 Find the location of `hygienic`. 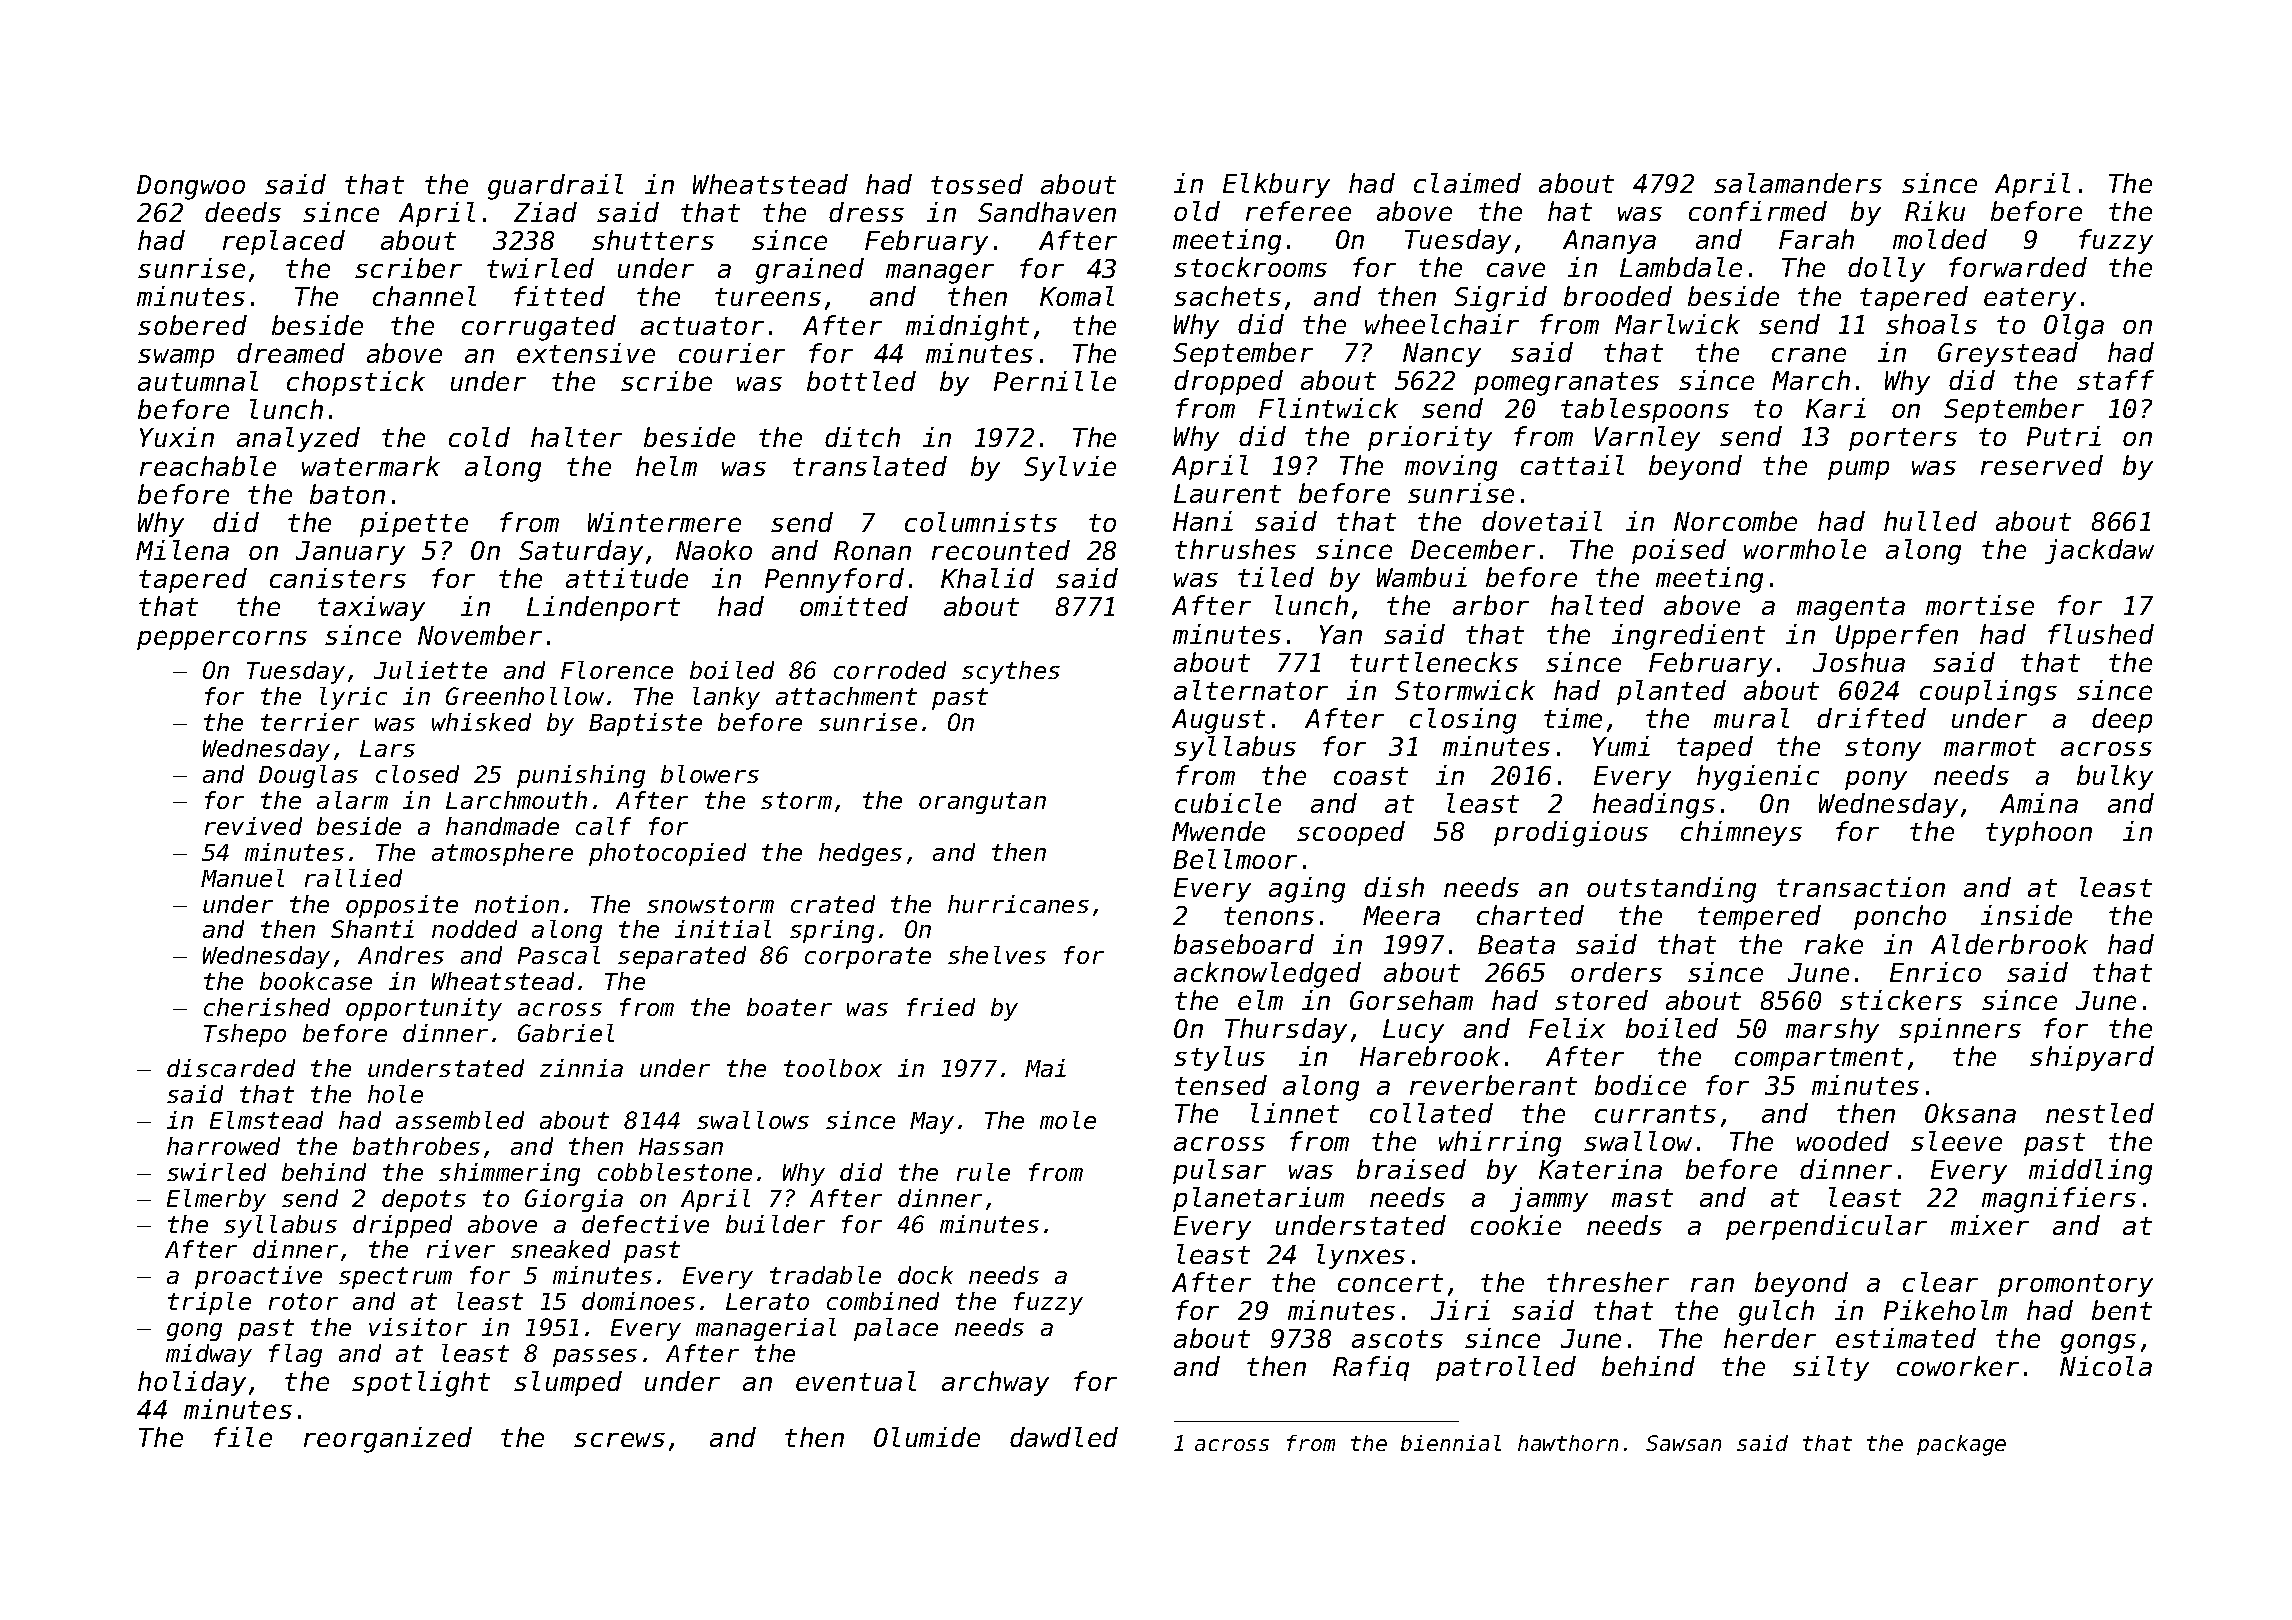

hygienic is located at coordinates (1758, 778).
